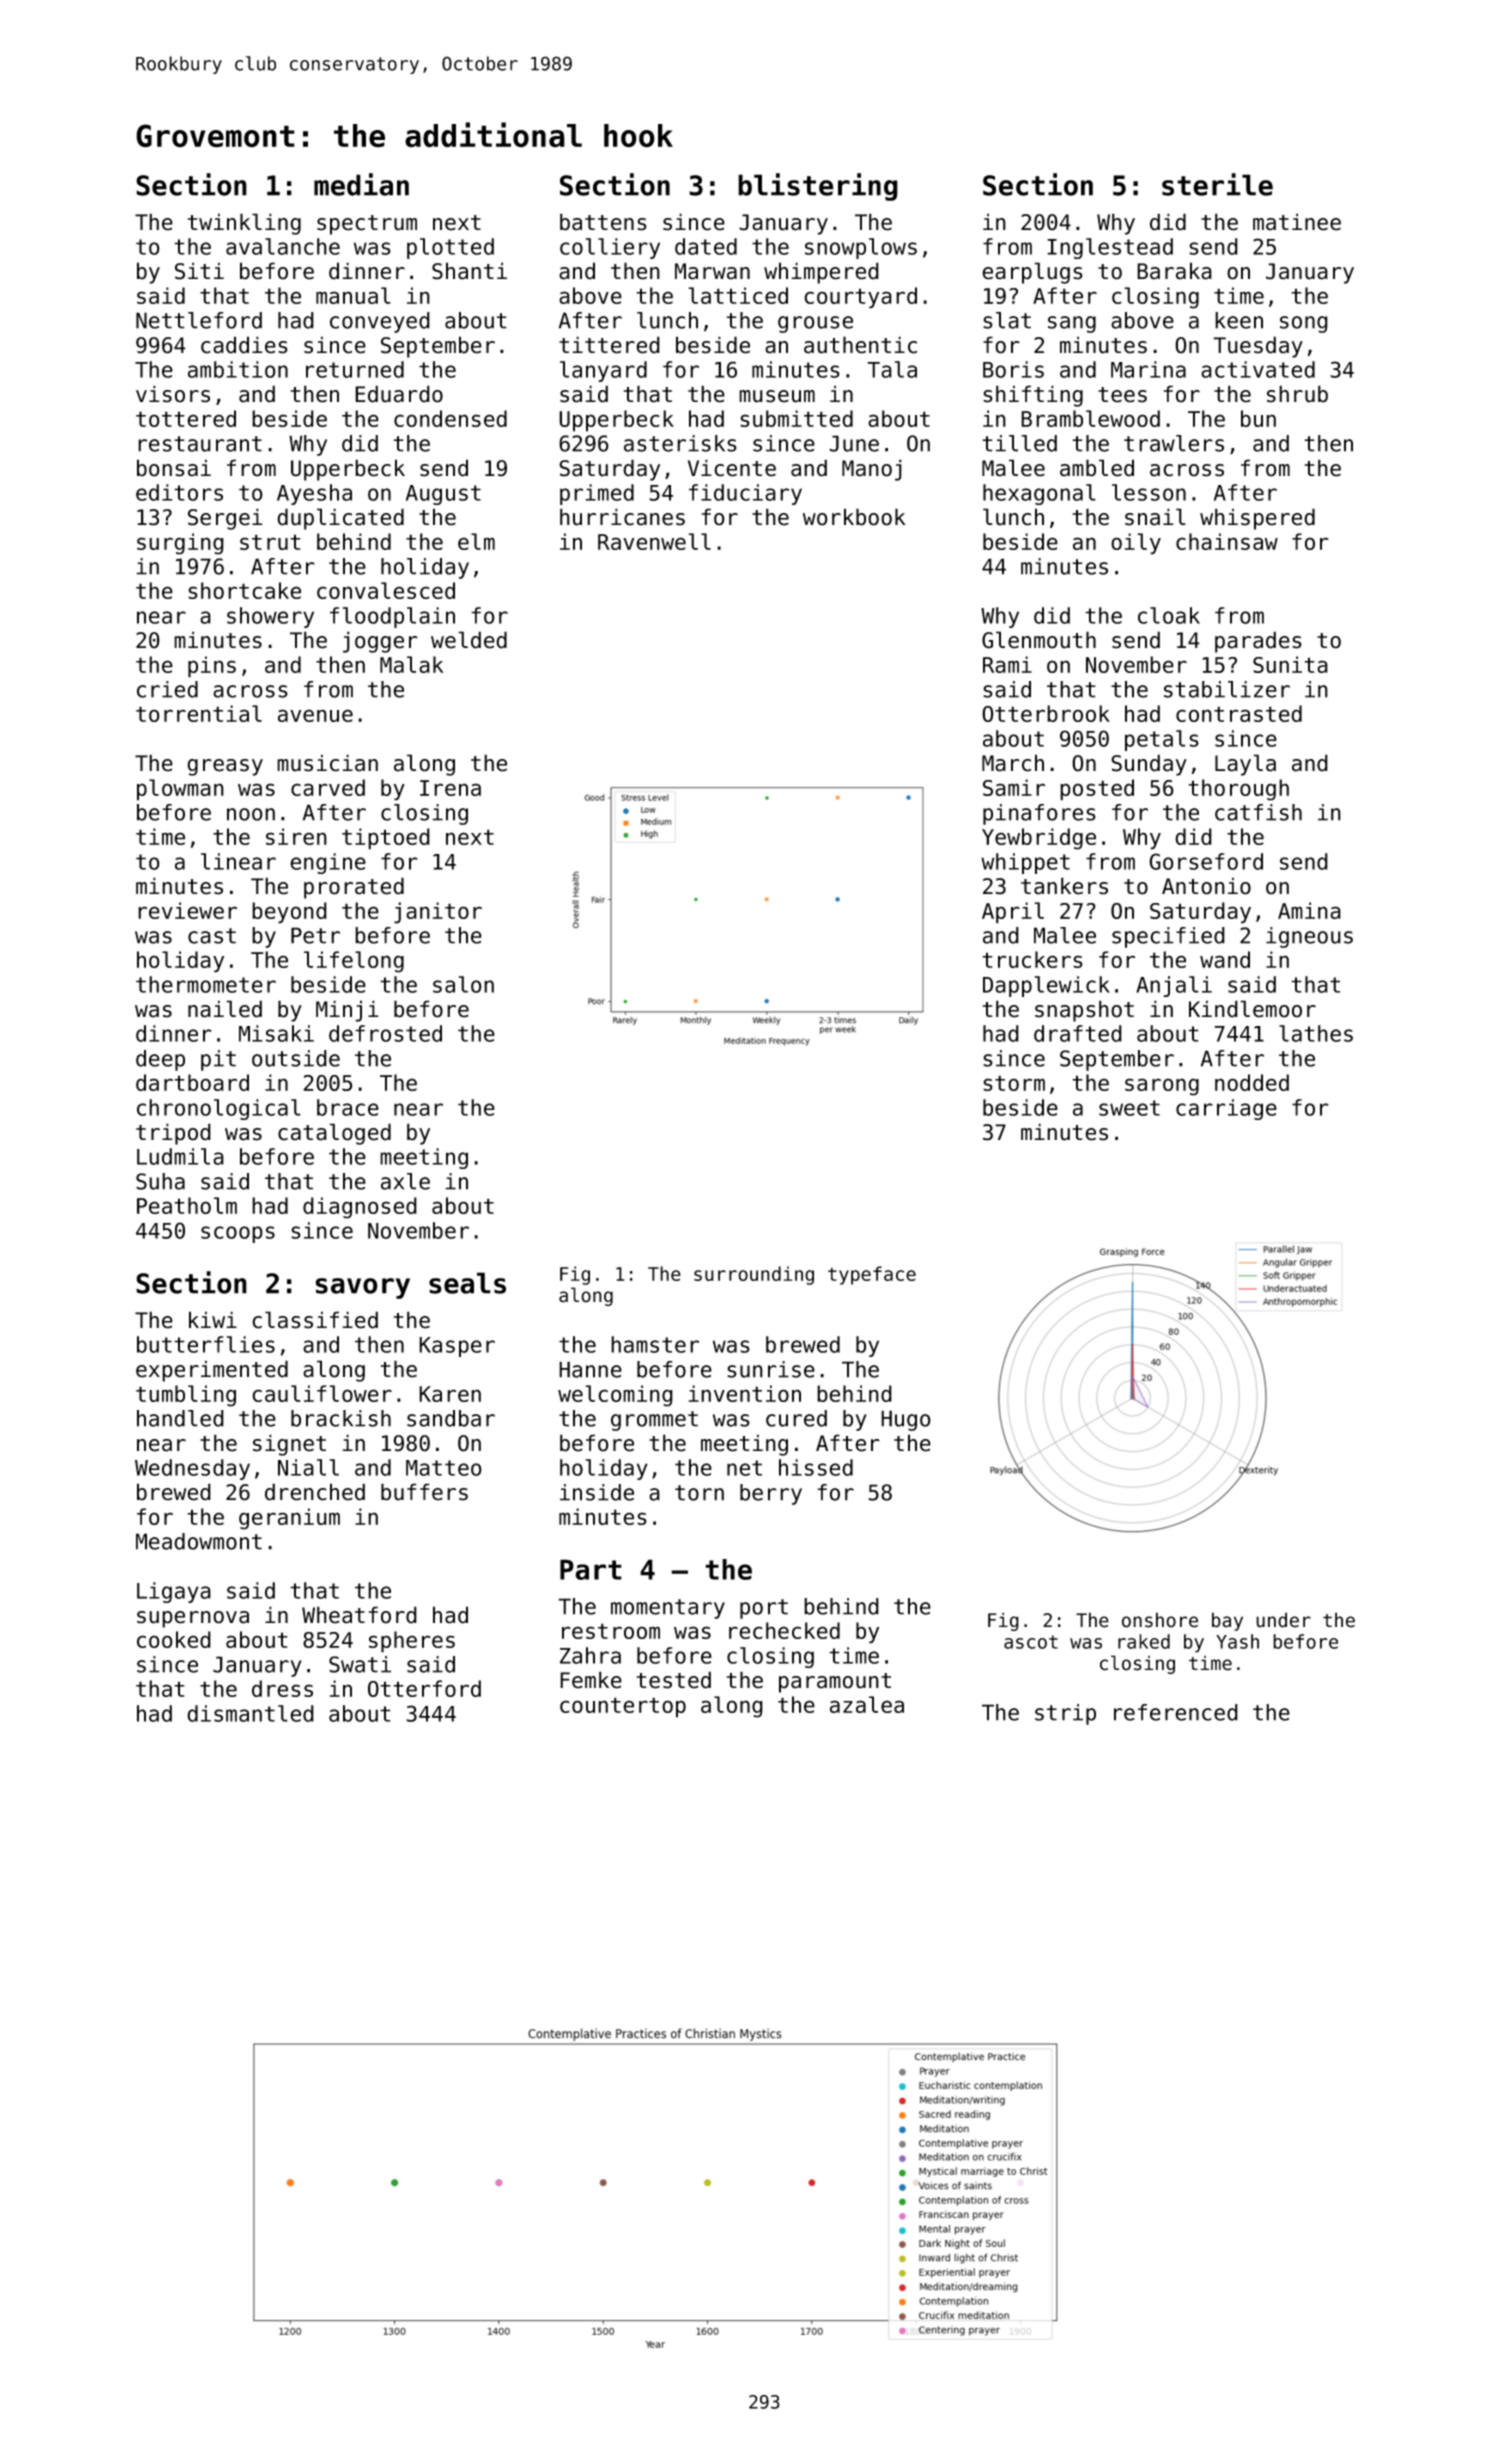 The image size is (1496, 2464). I want to click on parades, so click(1258, 642).
